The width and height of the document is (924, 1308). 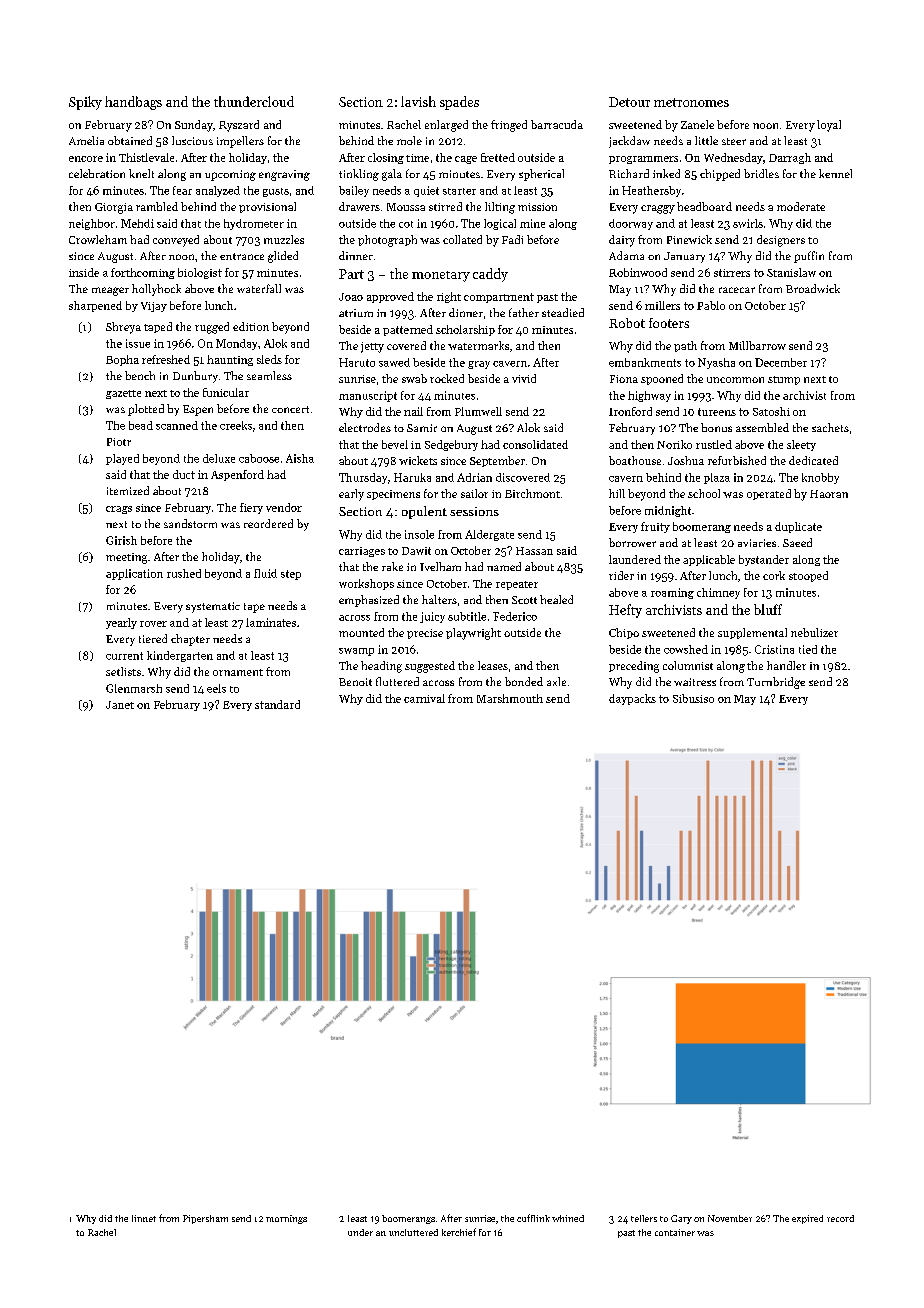 I want to click on kennel, so click(x=835, y=173).
